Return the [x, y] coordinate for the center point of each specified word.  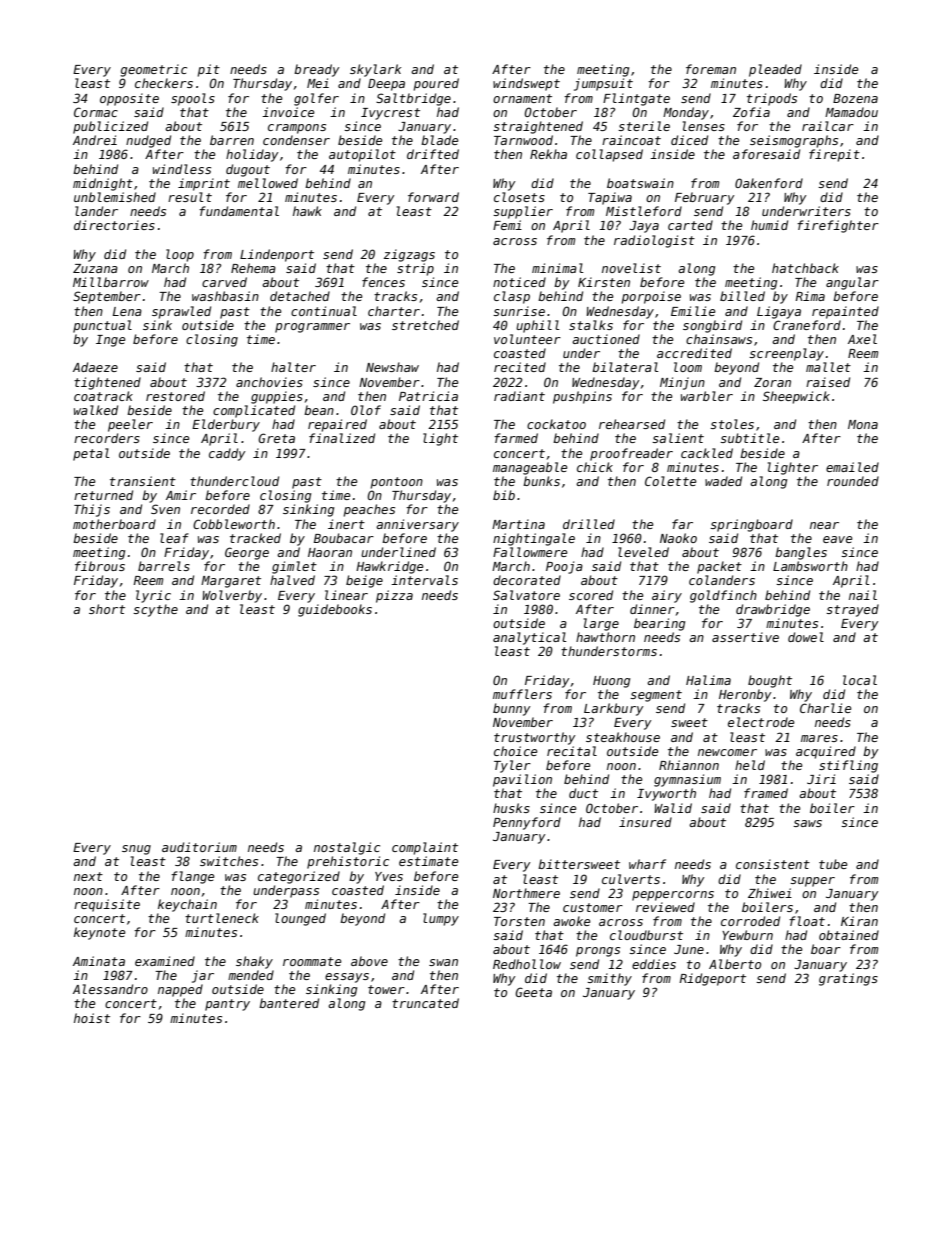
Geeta [533, 992]
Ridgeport [712, 979]
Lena [127, 311]
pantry [227, 1005]
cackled [707, 453]
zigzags [409, 255]
